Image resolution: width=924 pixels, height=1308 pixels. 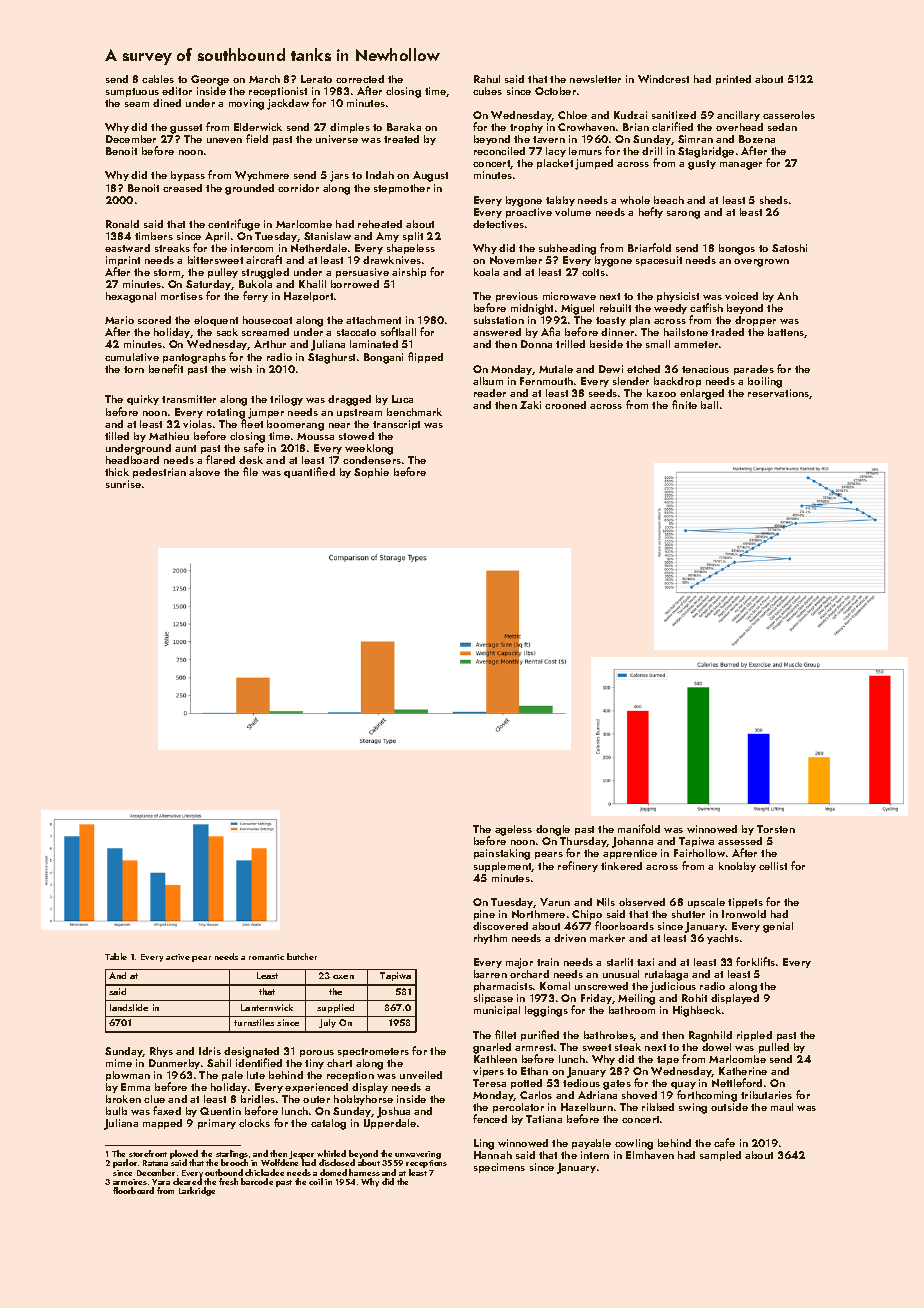 I want to click on Indah, so click(x=380, y=175).
